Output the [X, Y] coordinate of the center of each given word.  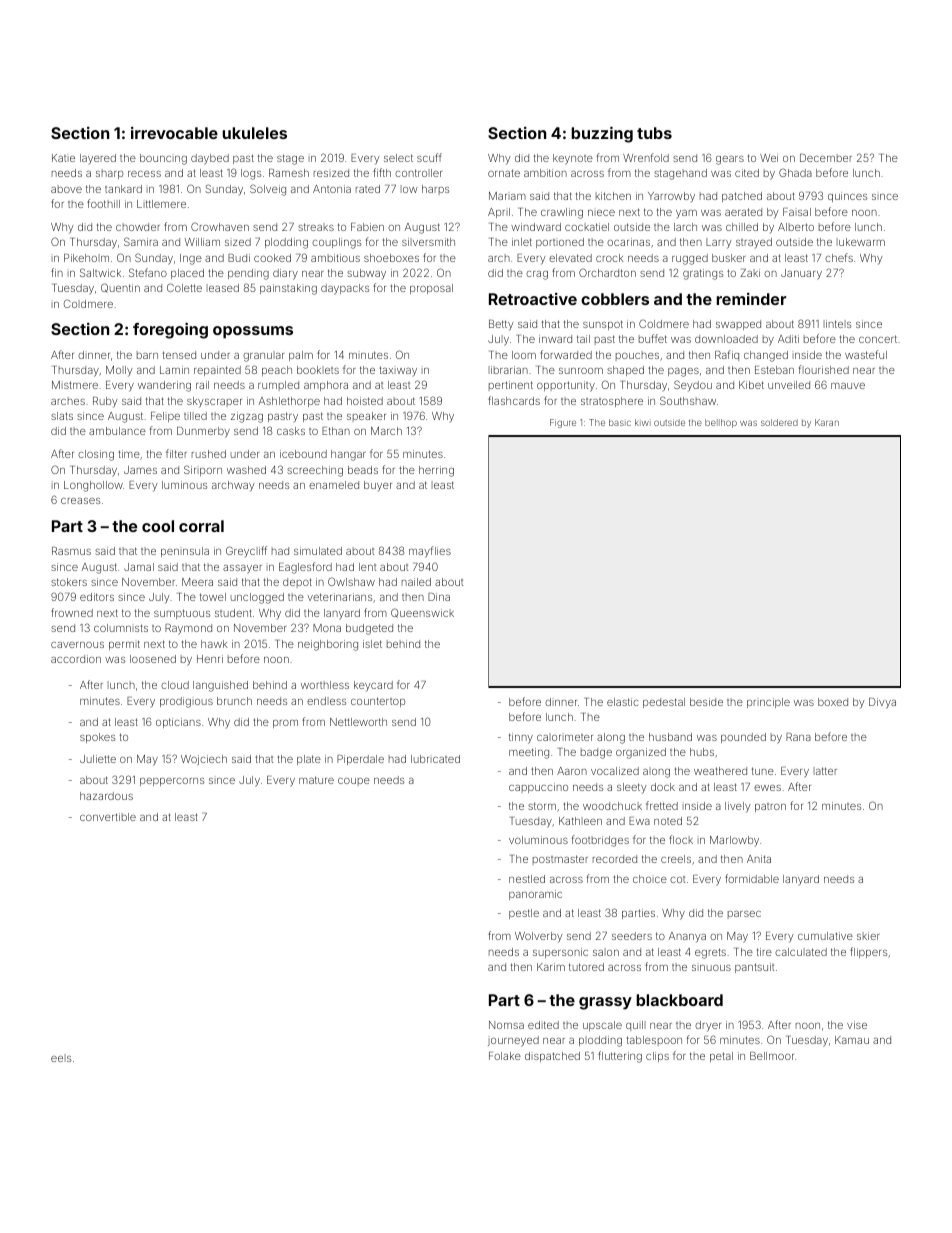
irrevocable [174, 133]
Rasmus [71, 551]
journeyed [513, 1041]
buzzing [602, 134]
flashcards [514, 400]
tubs [654, 133]
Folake [505, 1056]
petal [721, 1057]
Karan [827, 422]
